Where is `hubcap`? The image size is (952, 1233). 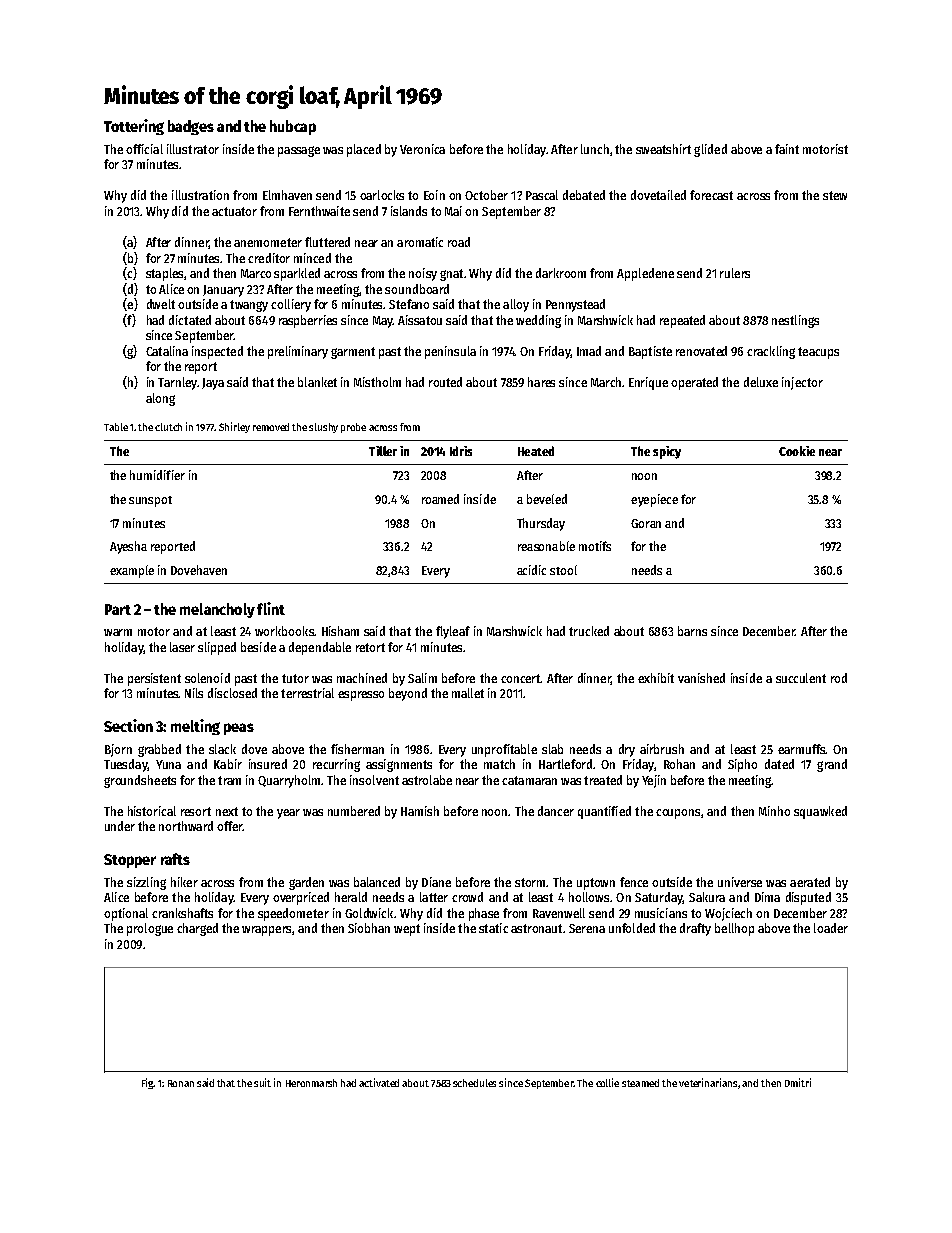 hubcap is located at coordinates (293, 127).
